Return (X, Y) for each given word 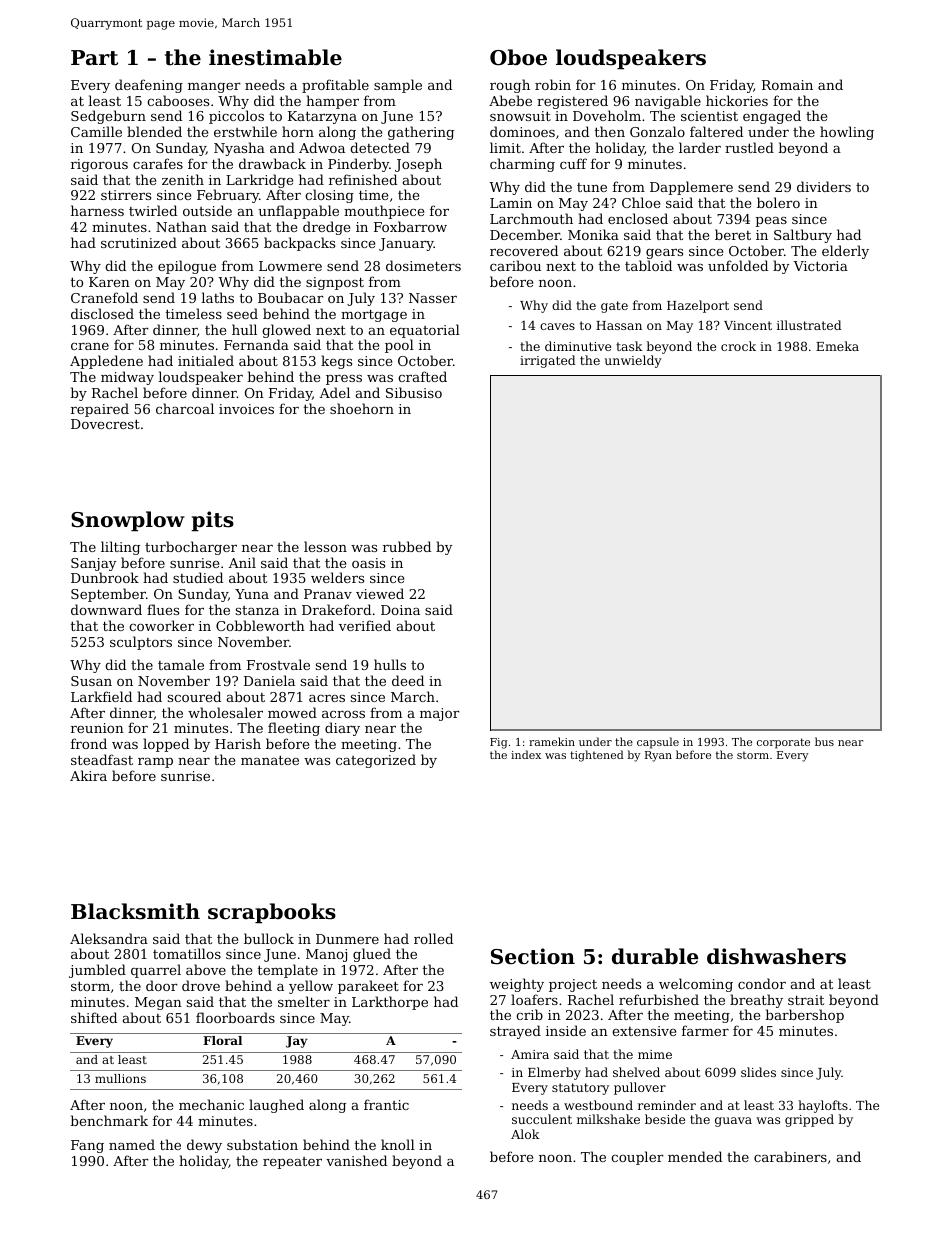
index (526, 754)
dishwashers (776, 956)
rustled (749, 147)
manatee (270, 760)
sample (398, 86)
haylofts (823, 1106)
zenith (183, 179)
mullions (120, 1078)
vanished (356, 1160)
